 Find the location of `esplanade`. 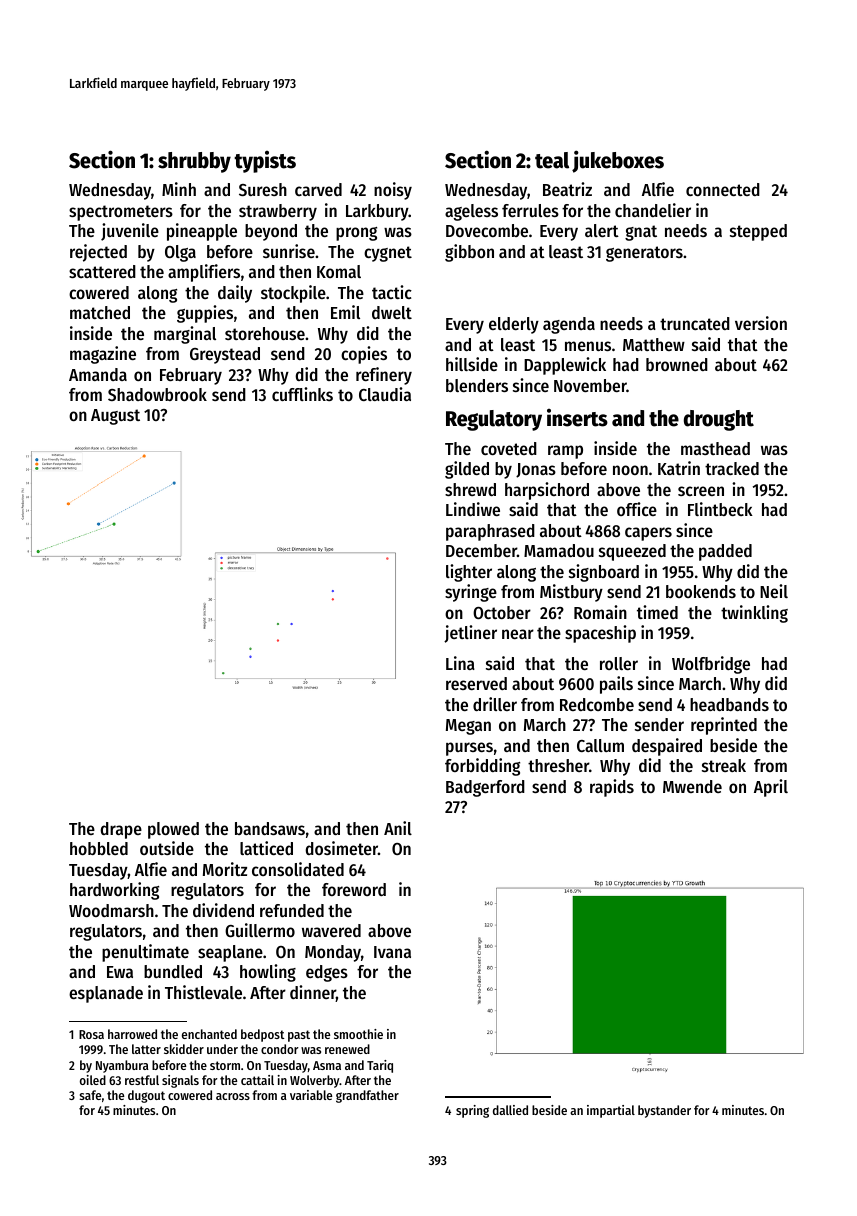

esplanade is located at coordinates (106, 994).
